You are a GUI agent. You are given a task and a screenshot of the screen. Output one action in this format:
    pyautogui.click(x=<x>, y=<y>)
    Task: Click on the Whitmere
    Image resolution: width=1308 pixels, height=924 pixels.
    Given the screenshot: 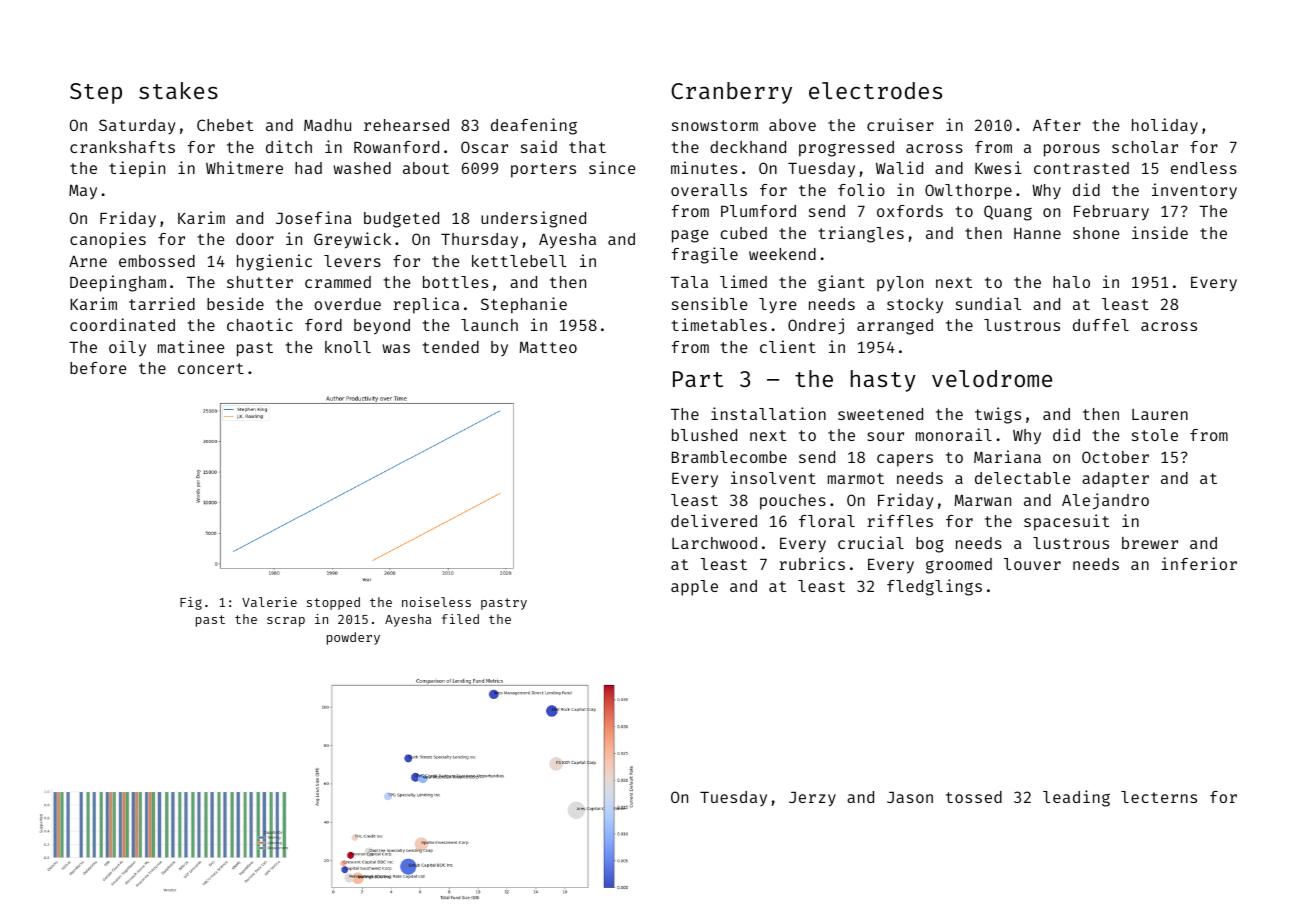 What is the action you would take?
    pyautogui.click(x=244, y=167)
